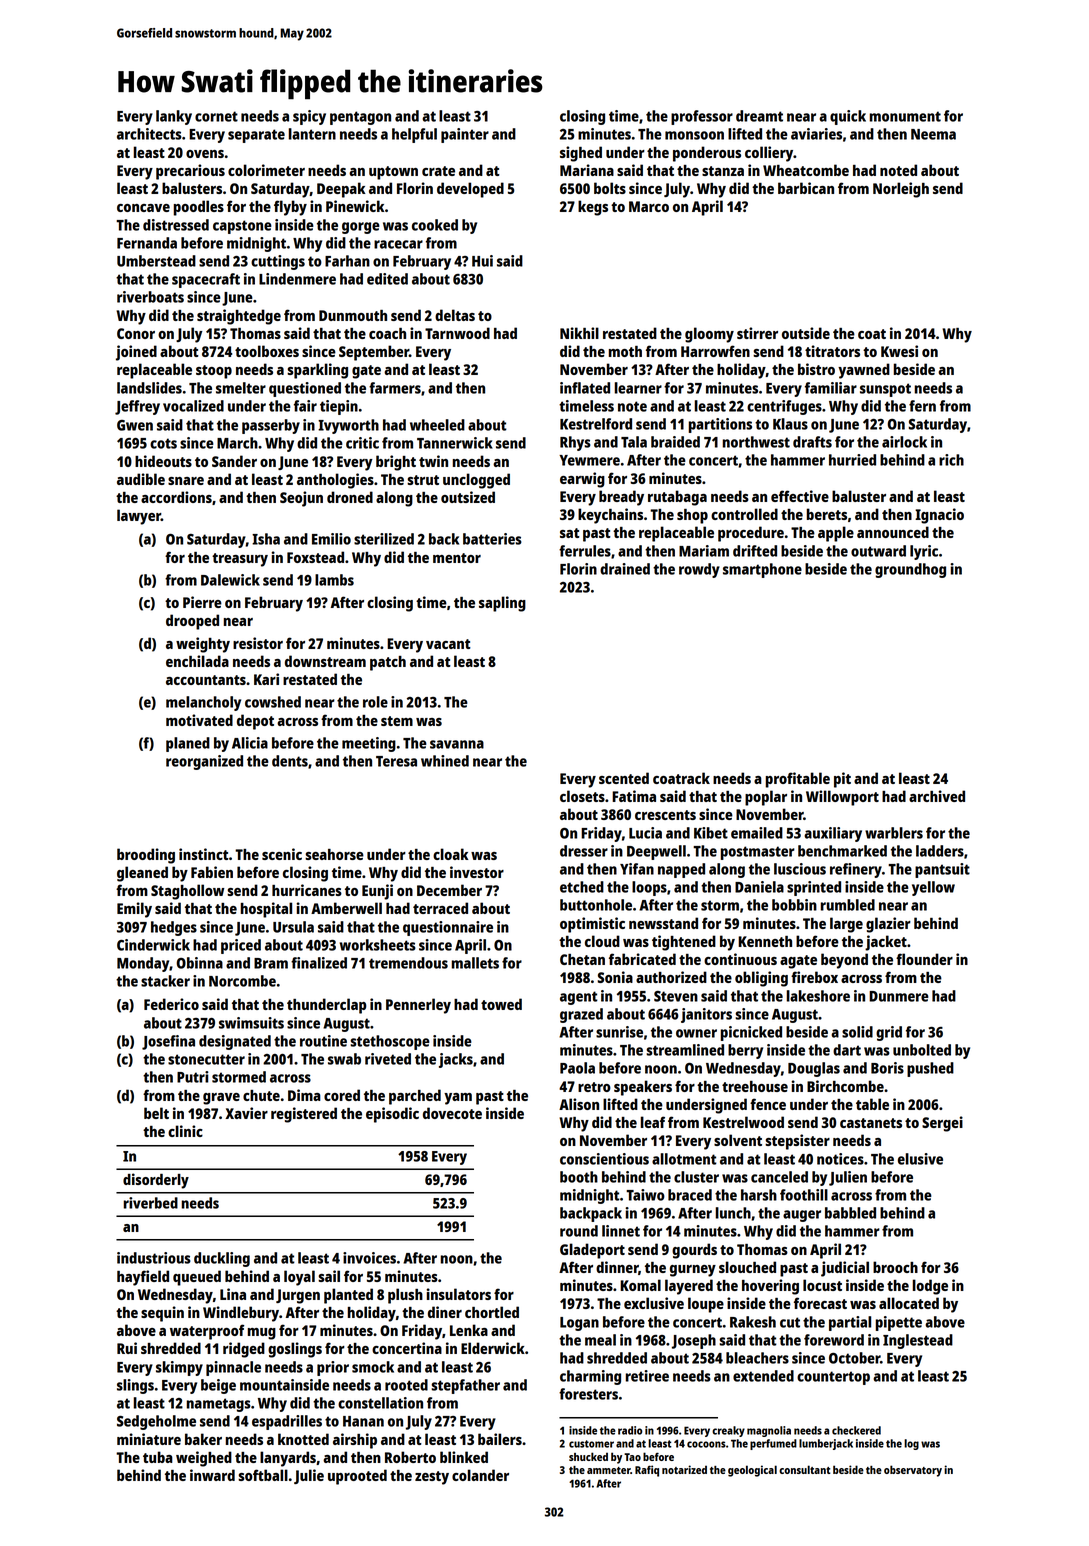  What do you see at coordinates (762, 570) in the screenshot?
I see `smartphone` at bounding box center [762, 570].
